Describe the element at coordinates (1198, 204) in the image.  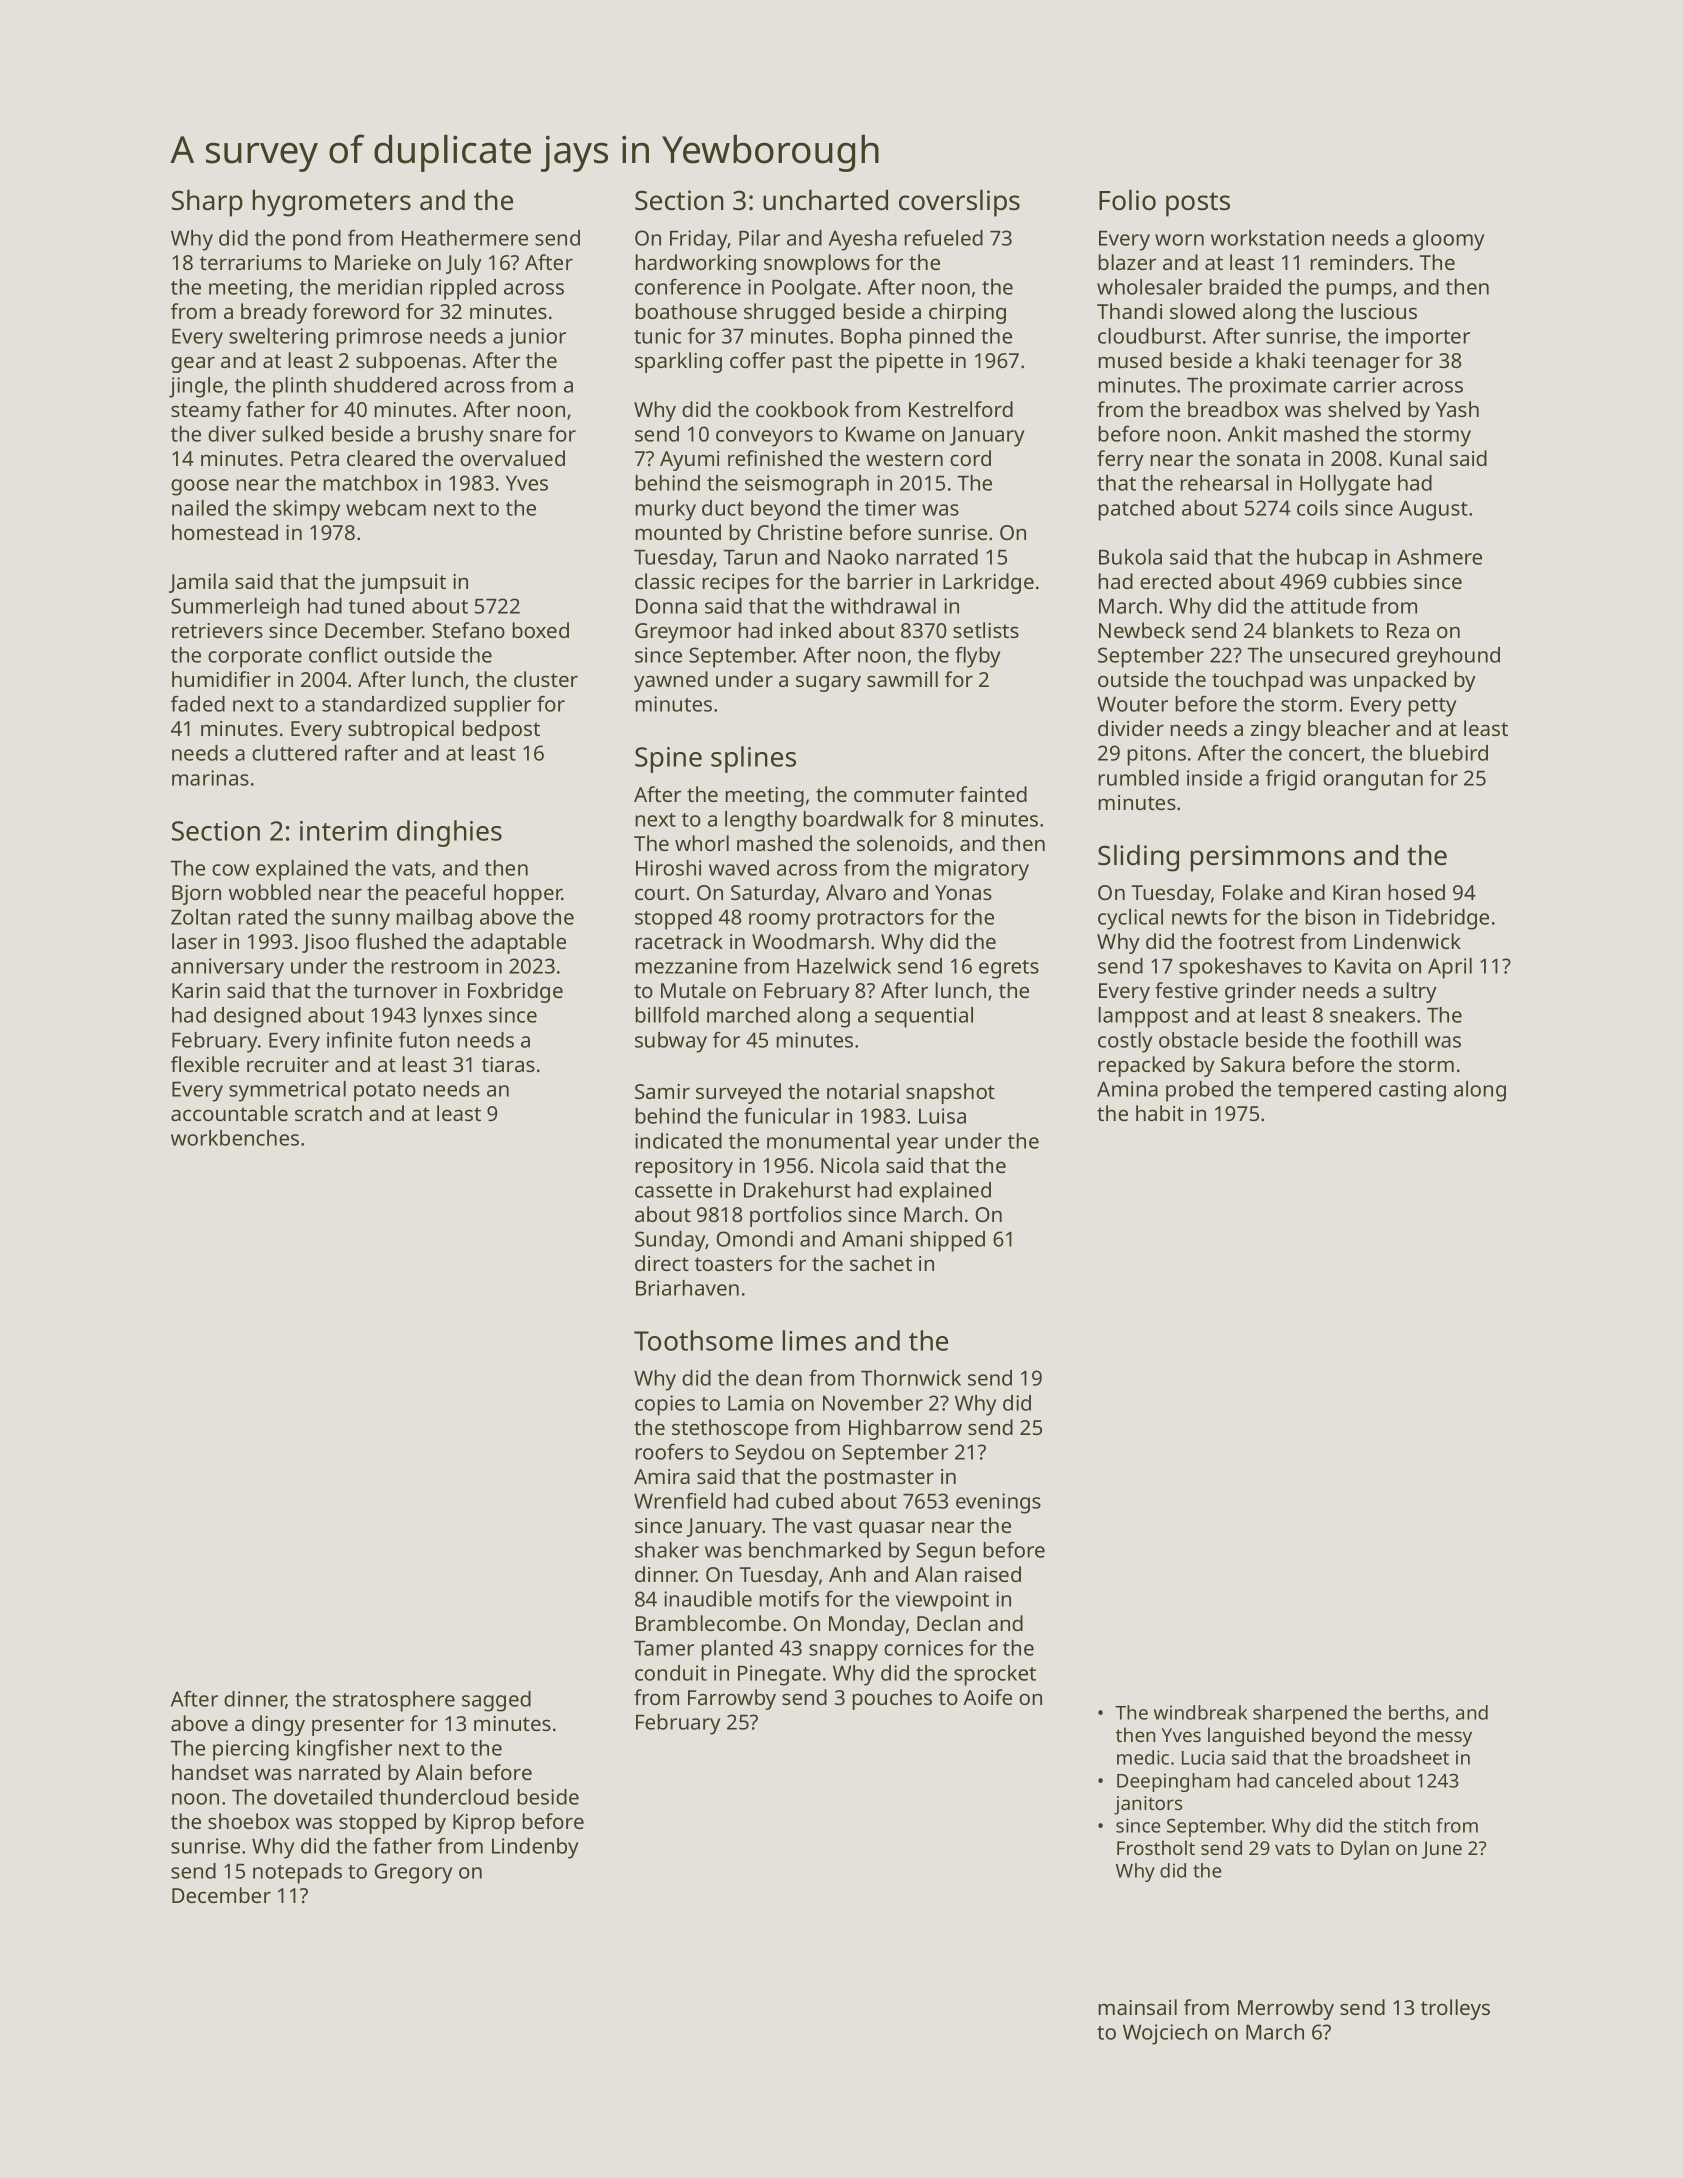
I see `posts` at that location.
